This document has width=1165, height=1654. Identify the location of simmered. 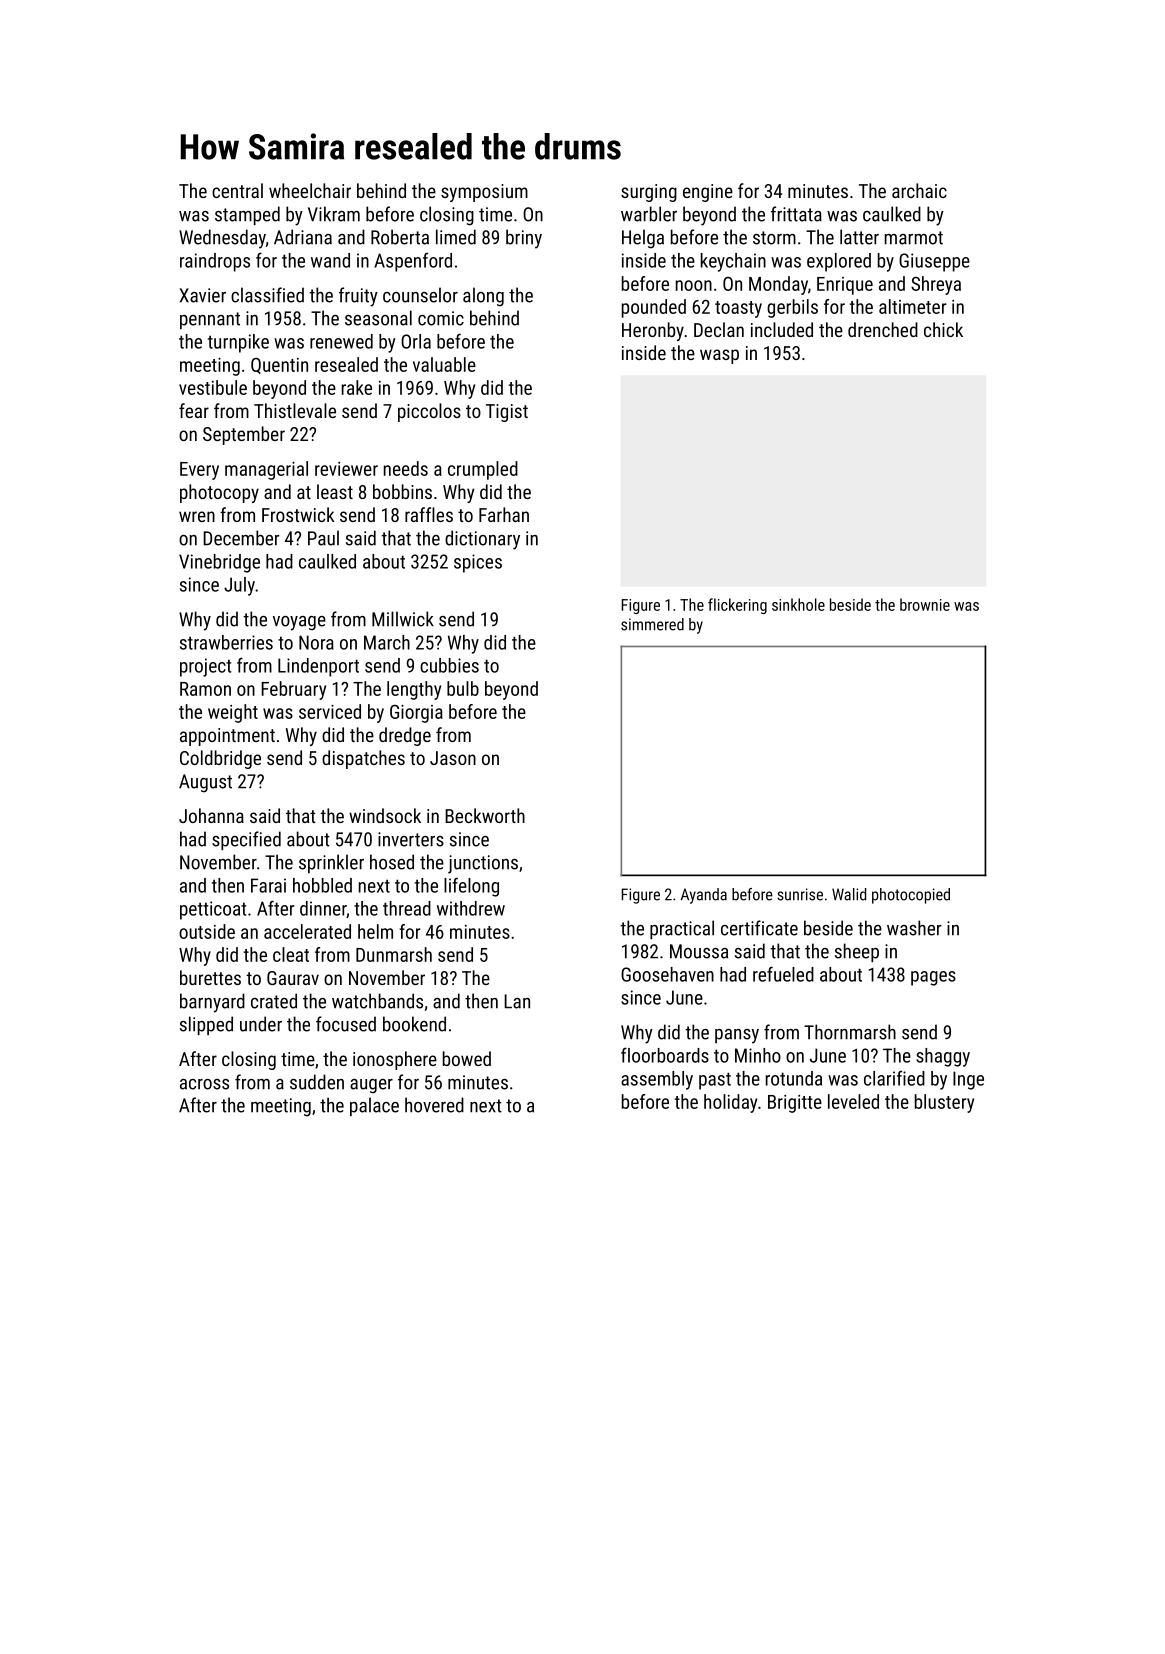
(652, 624).
